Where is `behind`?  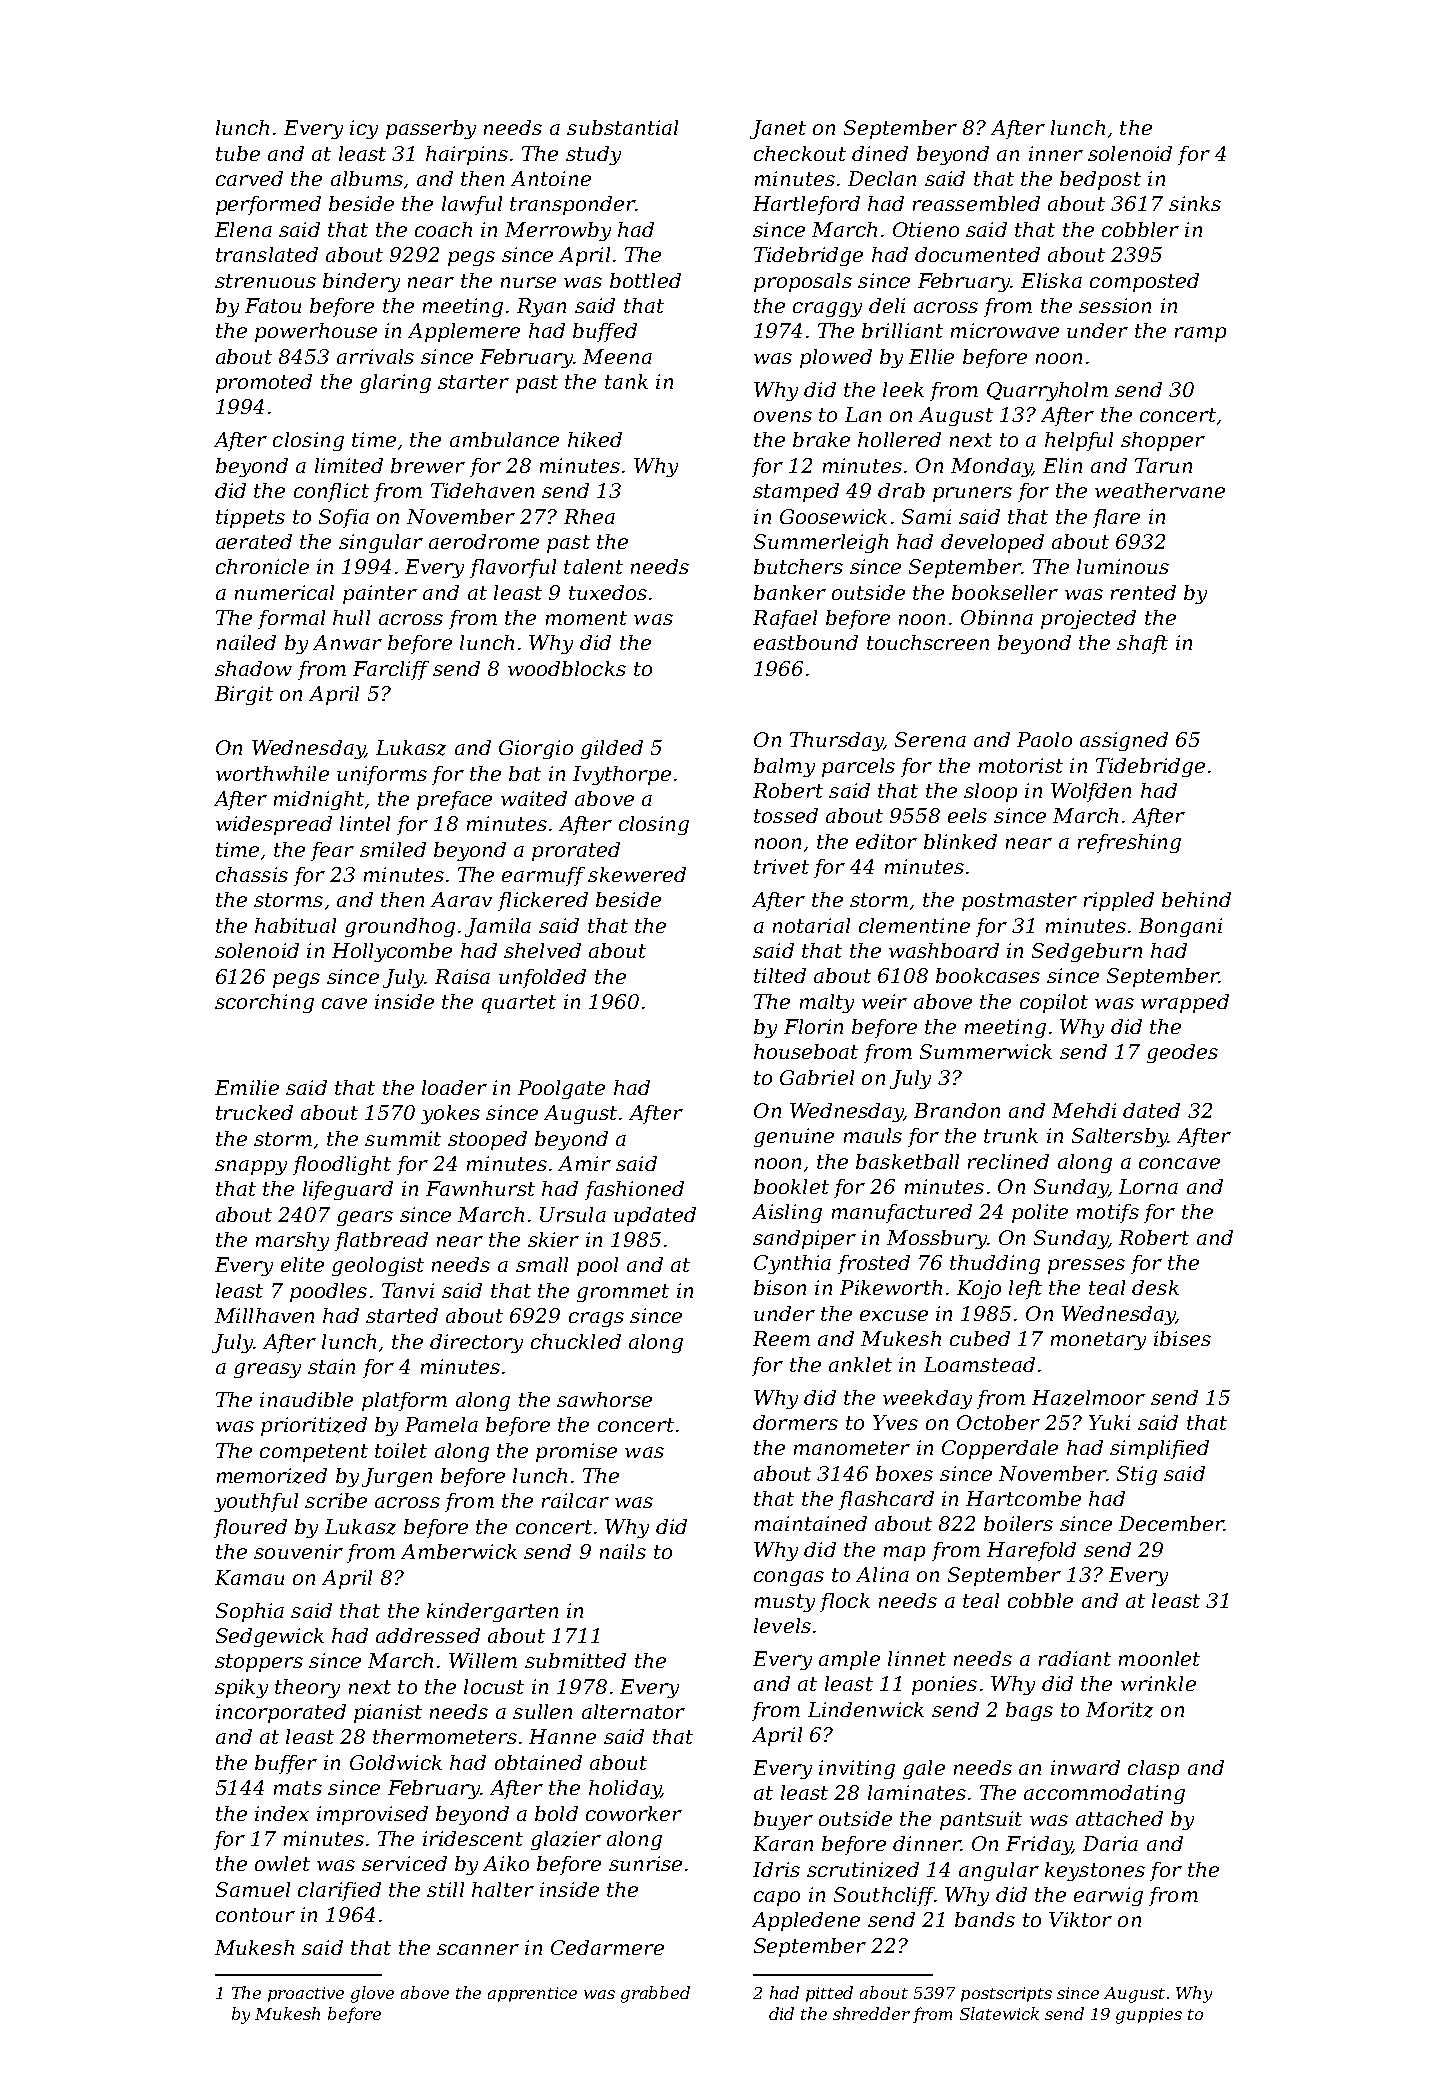
behind is located at coordinates (1196, 899).
